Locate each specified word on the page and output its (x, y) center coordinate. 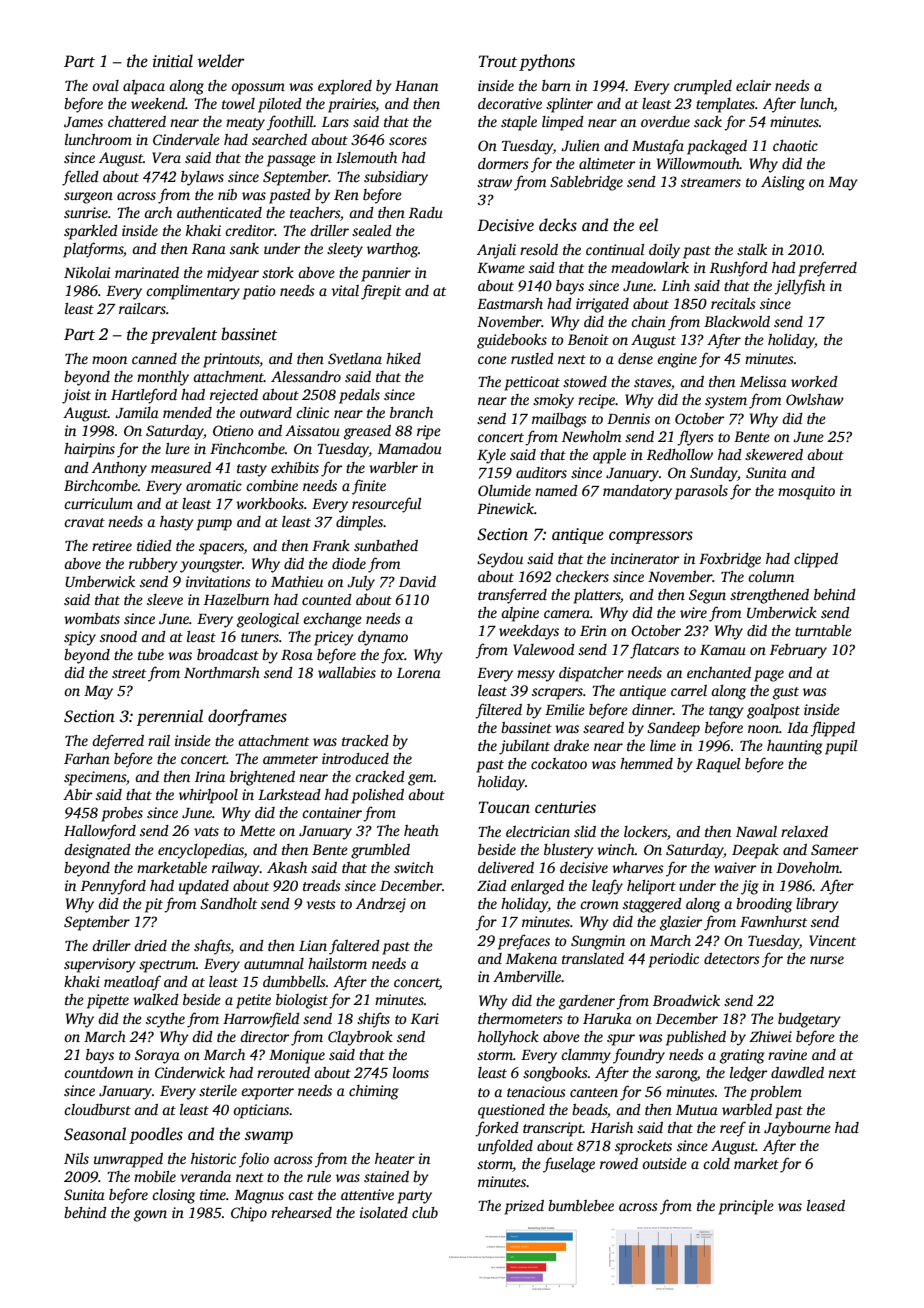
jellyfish (799, 287)
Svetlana (355, 358)
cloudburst (97, 1109)
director (264, 1036)
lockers (645, 831)
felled (80, 178)
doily (664, 251)
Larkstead (289, 794)
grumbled (380, 851)
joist (76, 396)
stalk (752, 249)
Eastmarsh (510, 303)
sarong (676, 1076)
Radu (426, 212)
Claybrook (360, 1038)
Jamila (137, 412)
